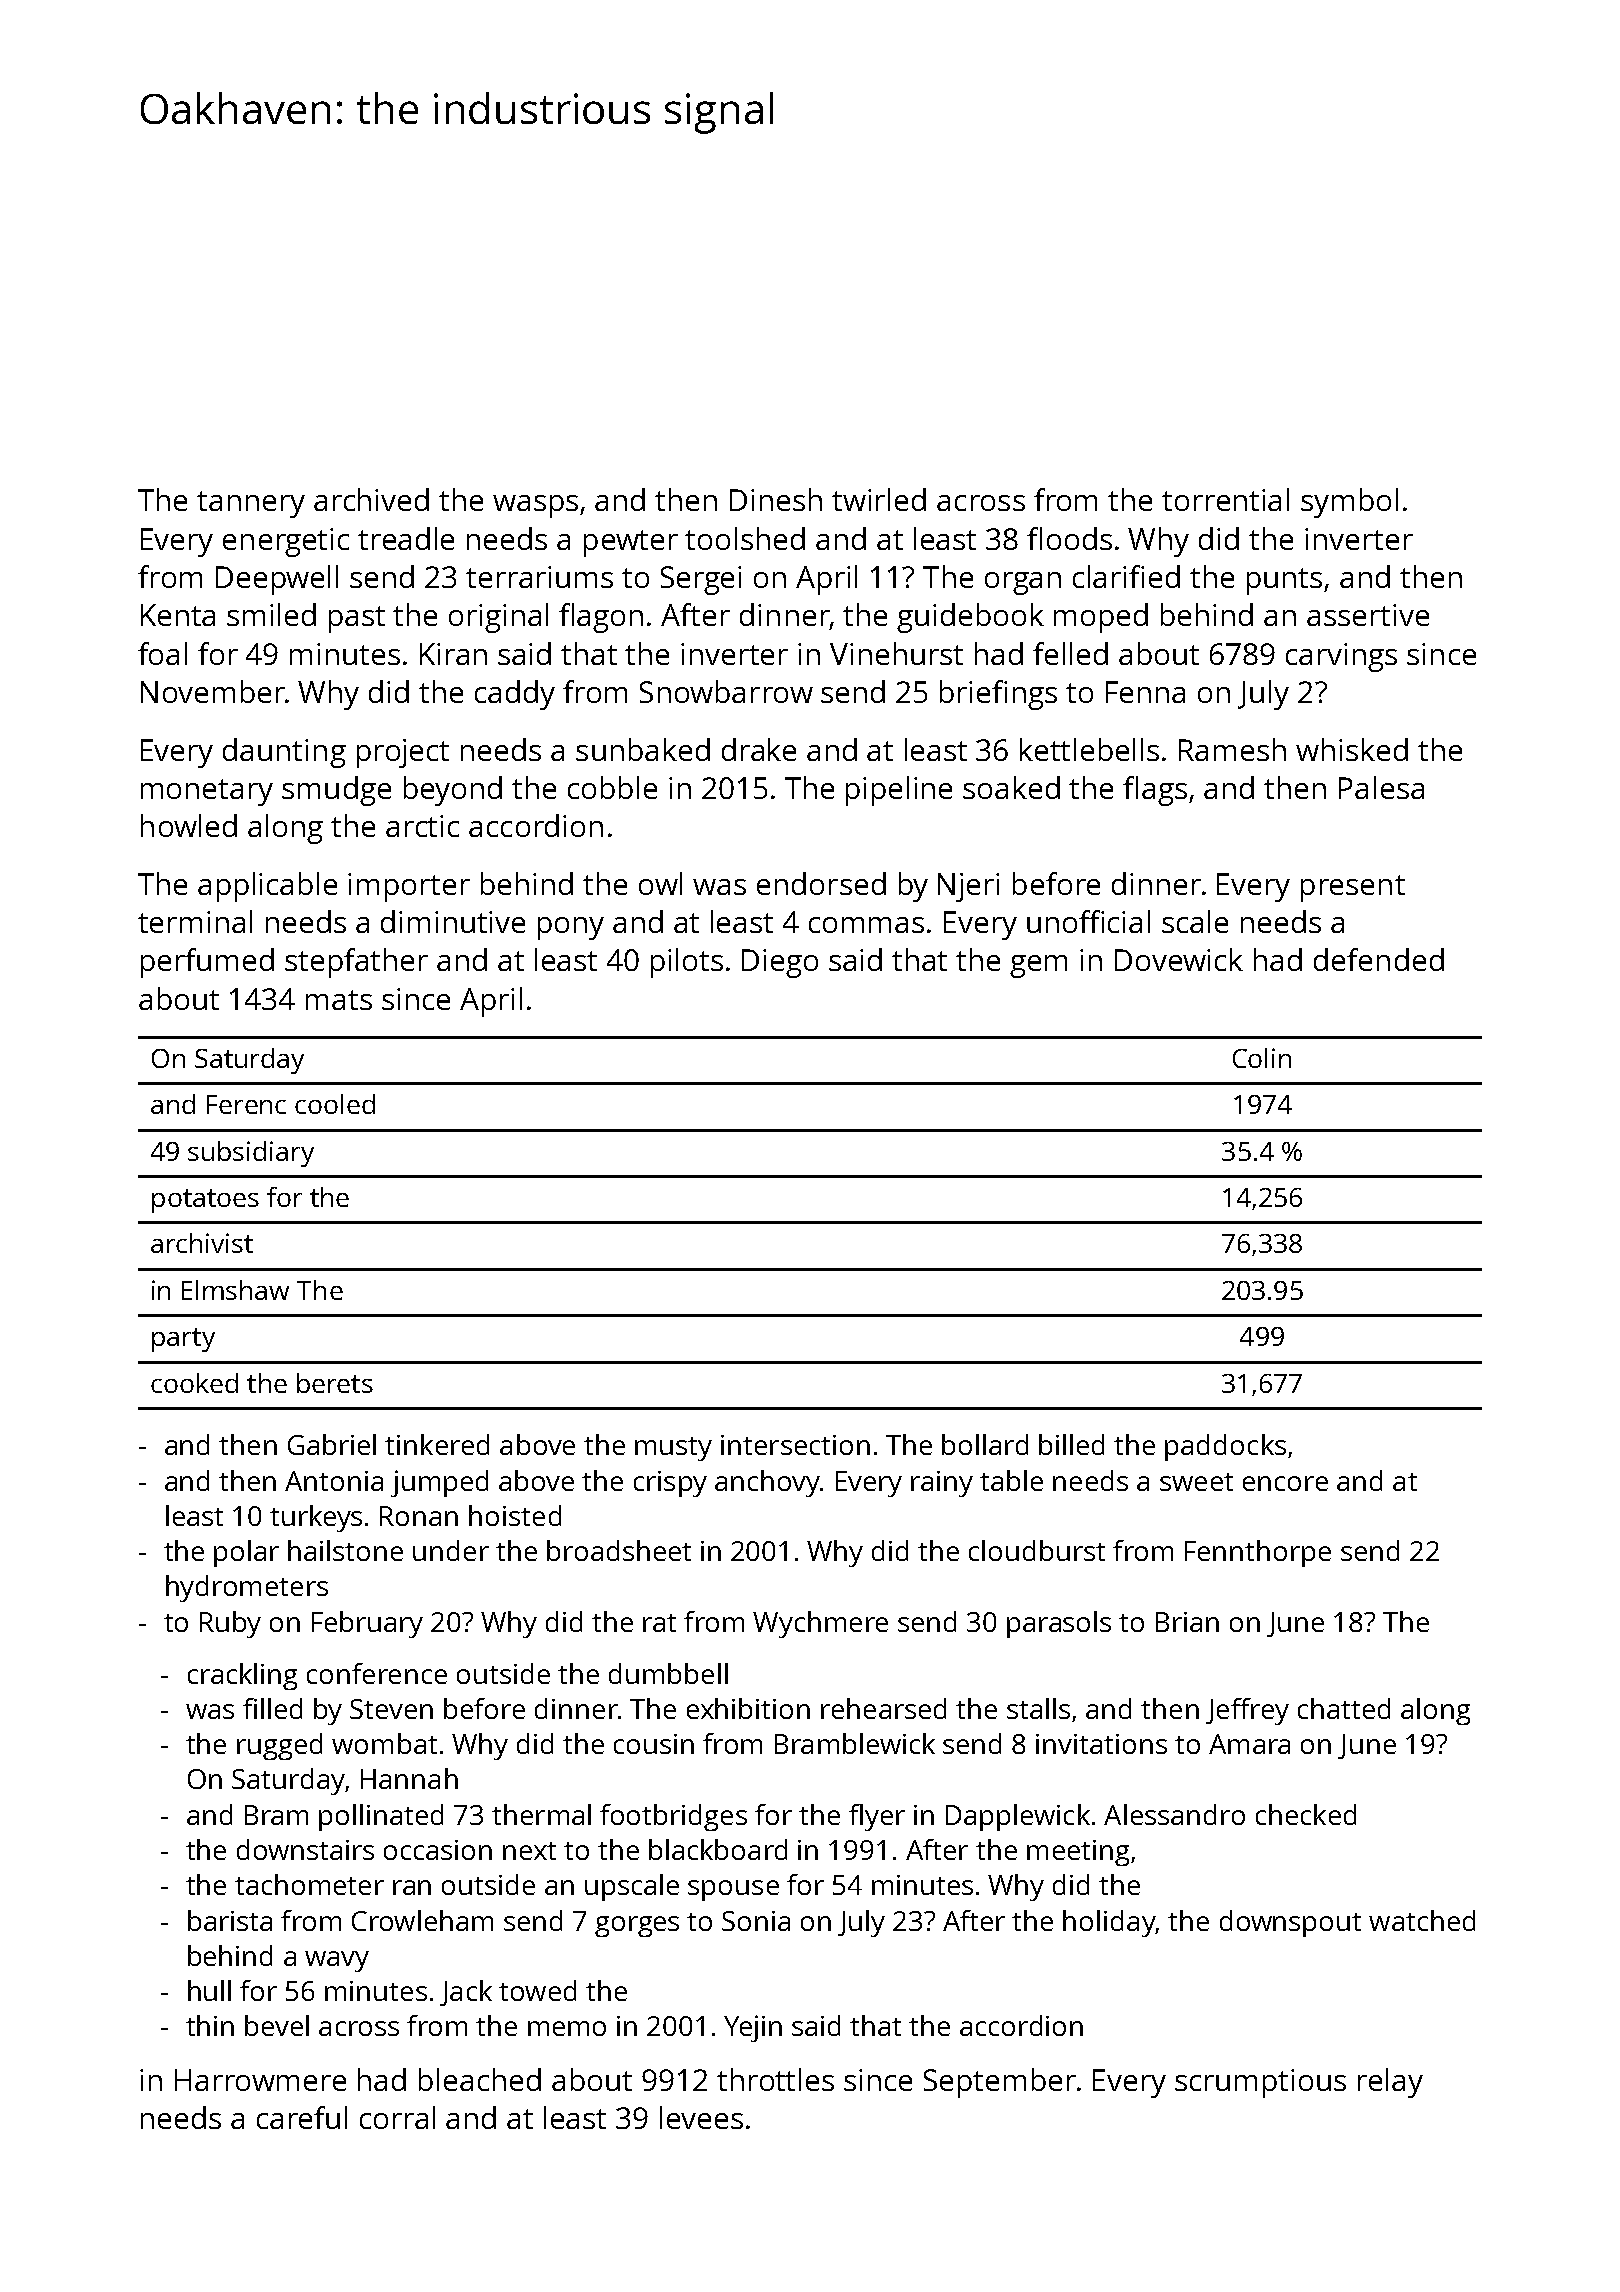 This document has width=1620, height=2292. What do you see at coordinates (251, 1154) in the document?
I see `subsidiary` at bounding box center [251, 1154].
